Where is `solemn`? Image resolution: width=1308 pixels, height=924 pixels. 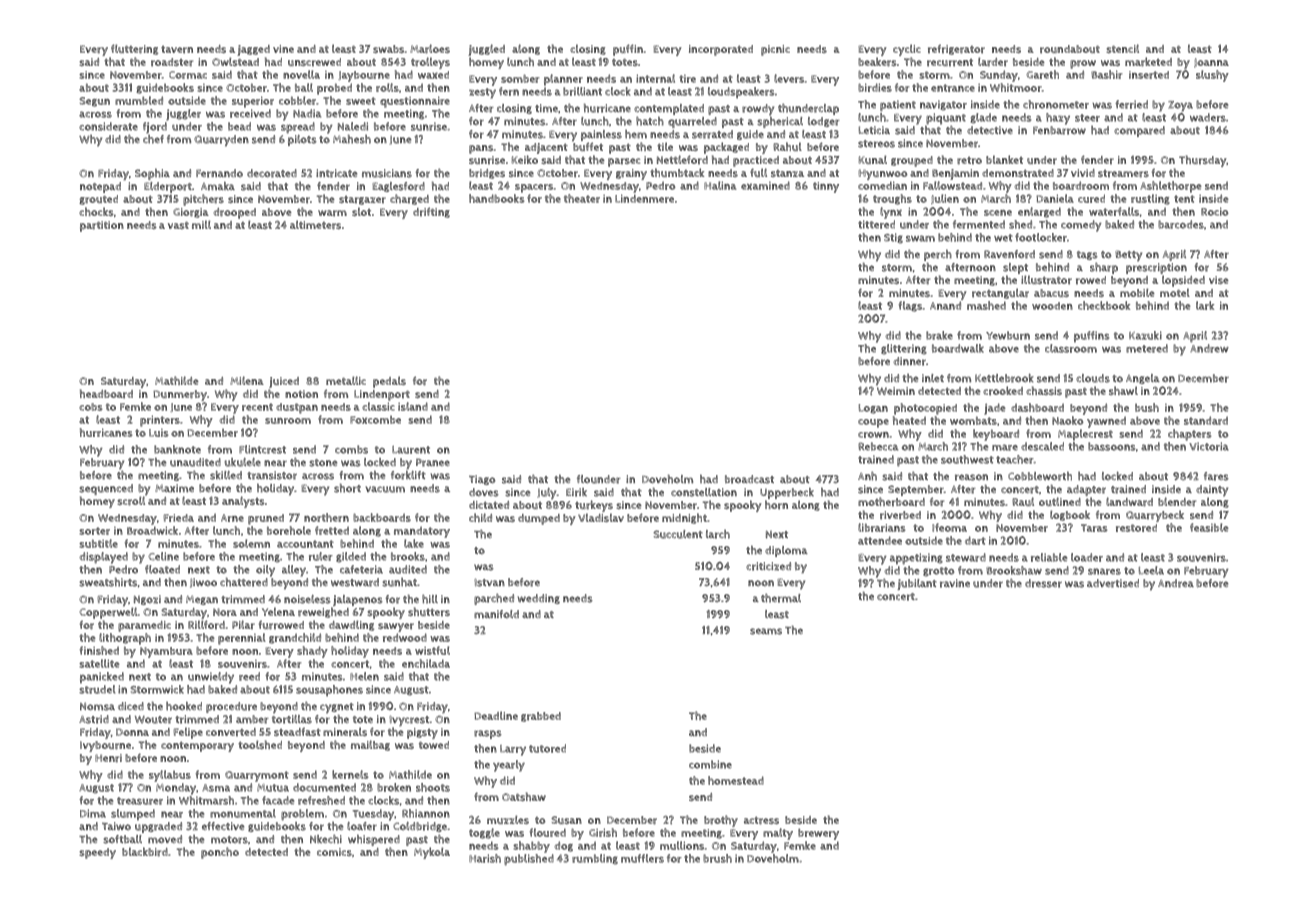 solemn is located at coordinates (251, 543).
